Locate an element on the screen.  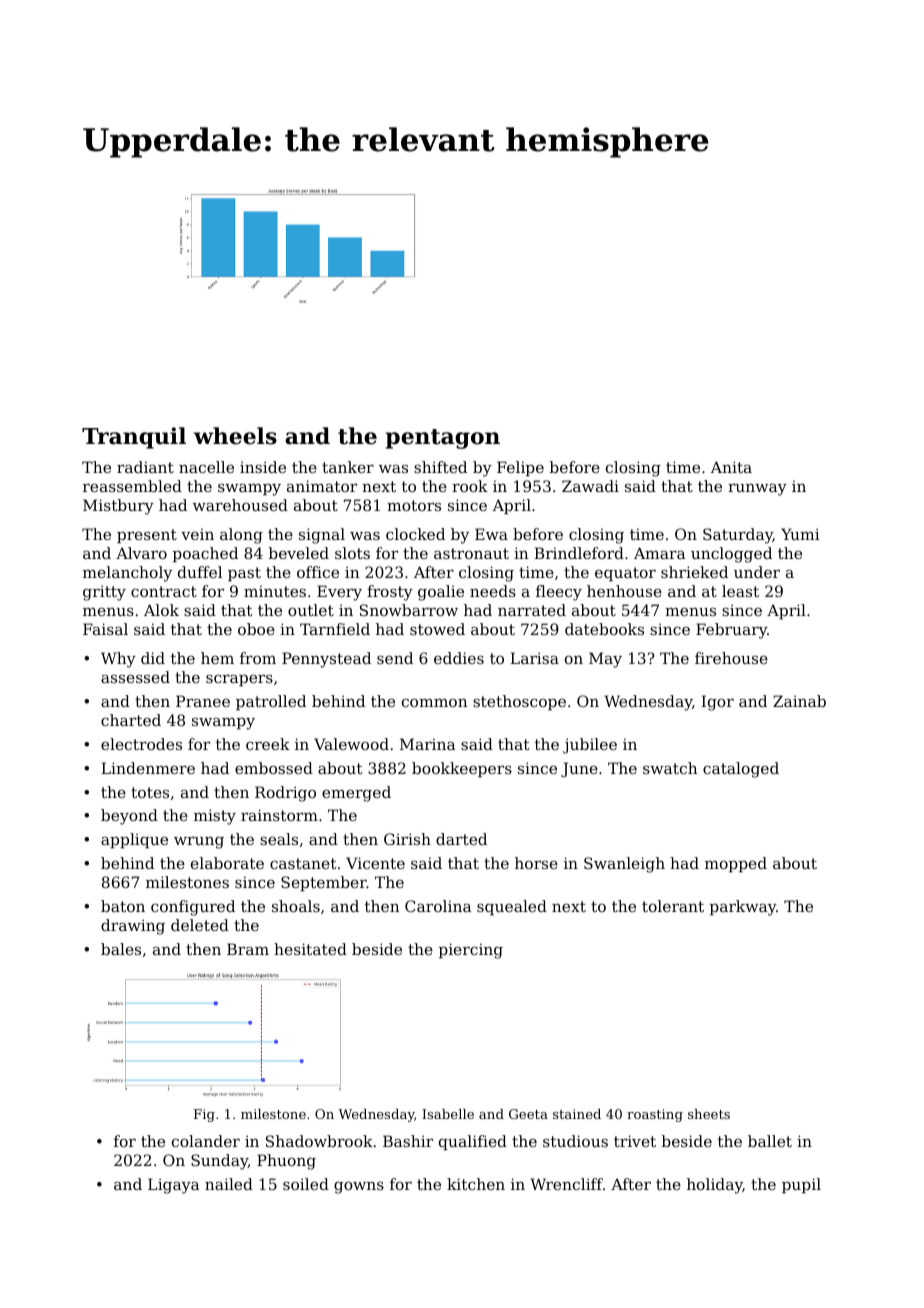
wheels is located at coordinates (235, 436).
